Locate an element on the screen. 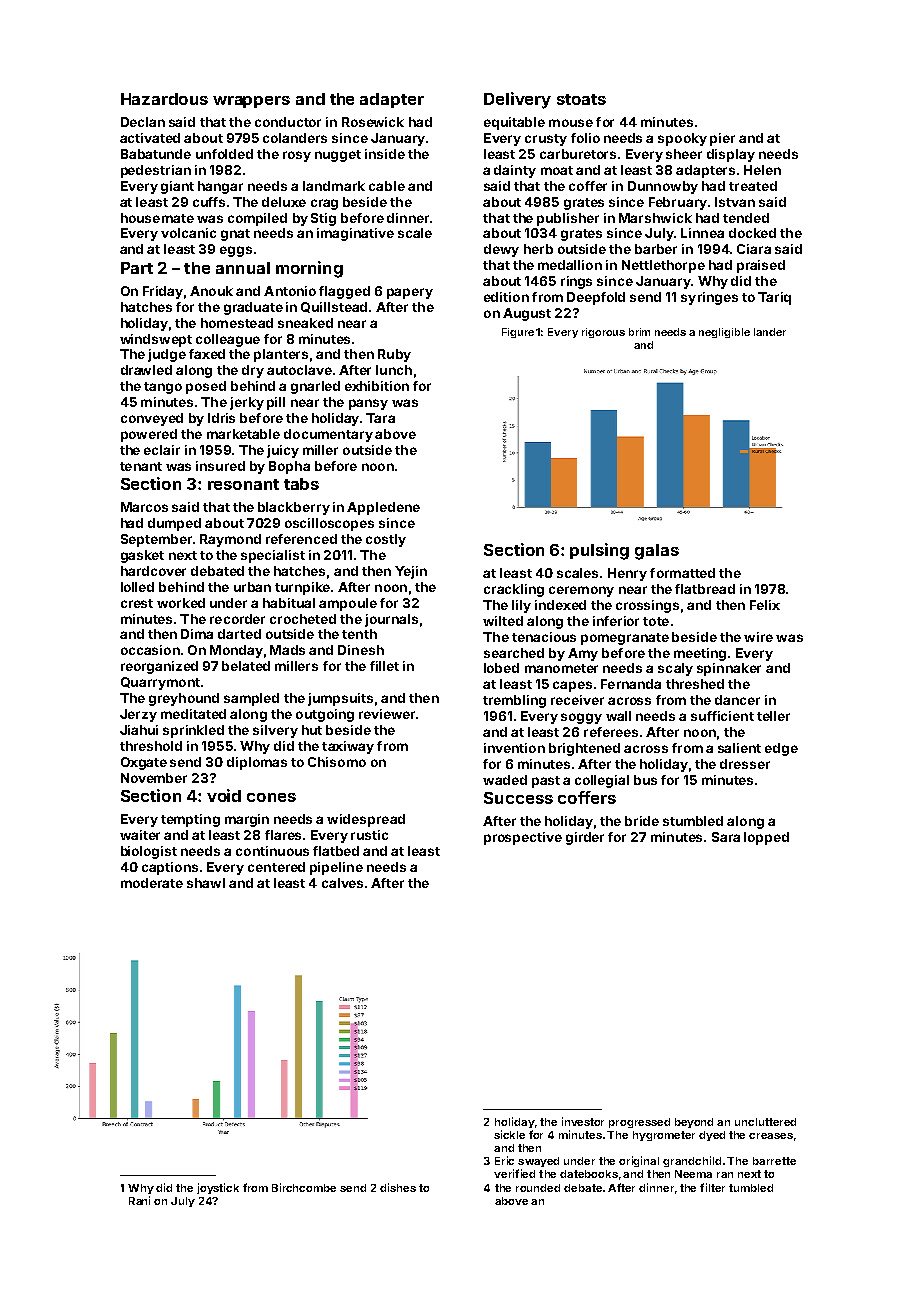 The height and width of the screenshot is (1308, 924). prospective is located at coordinates (523, 838).
